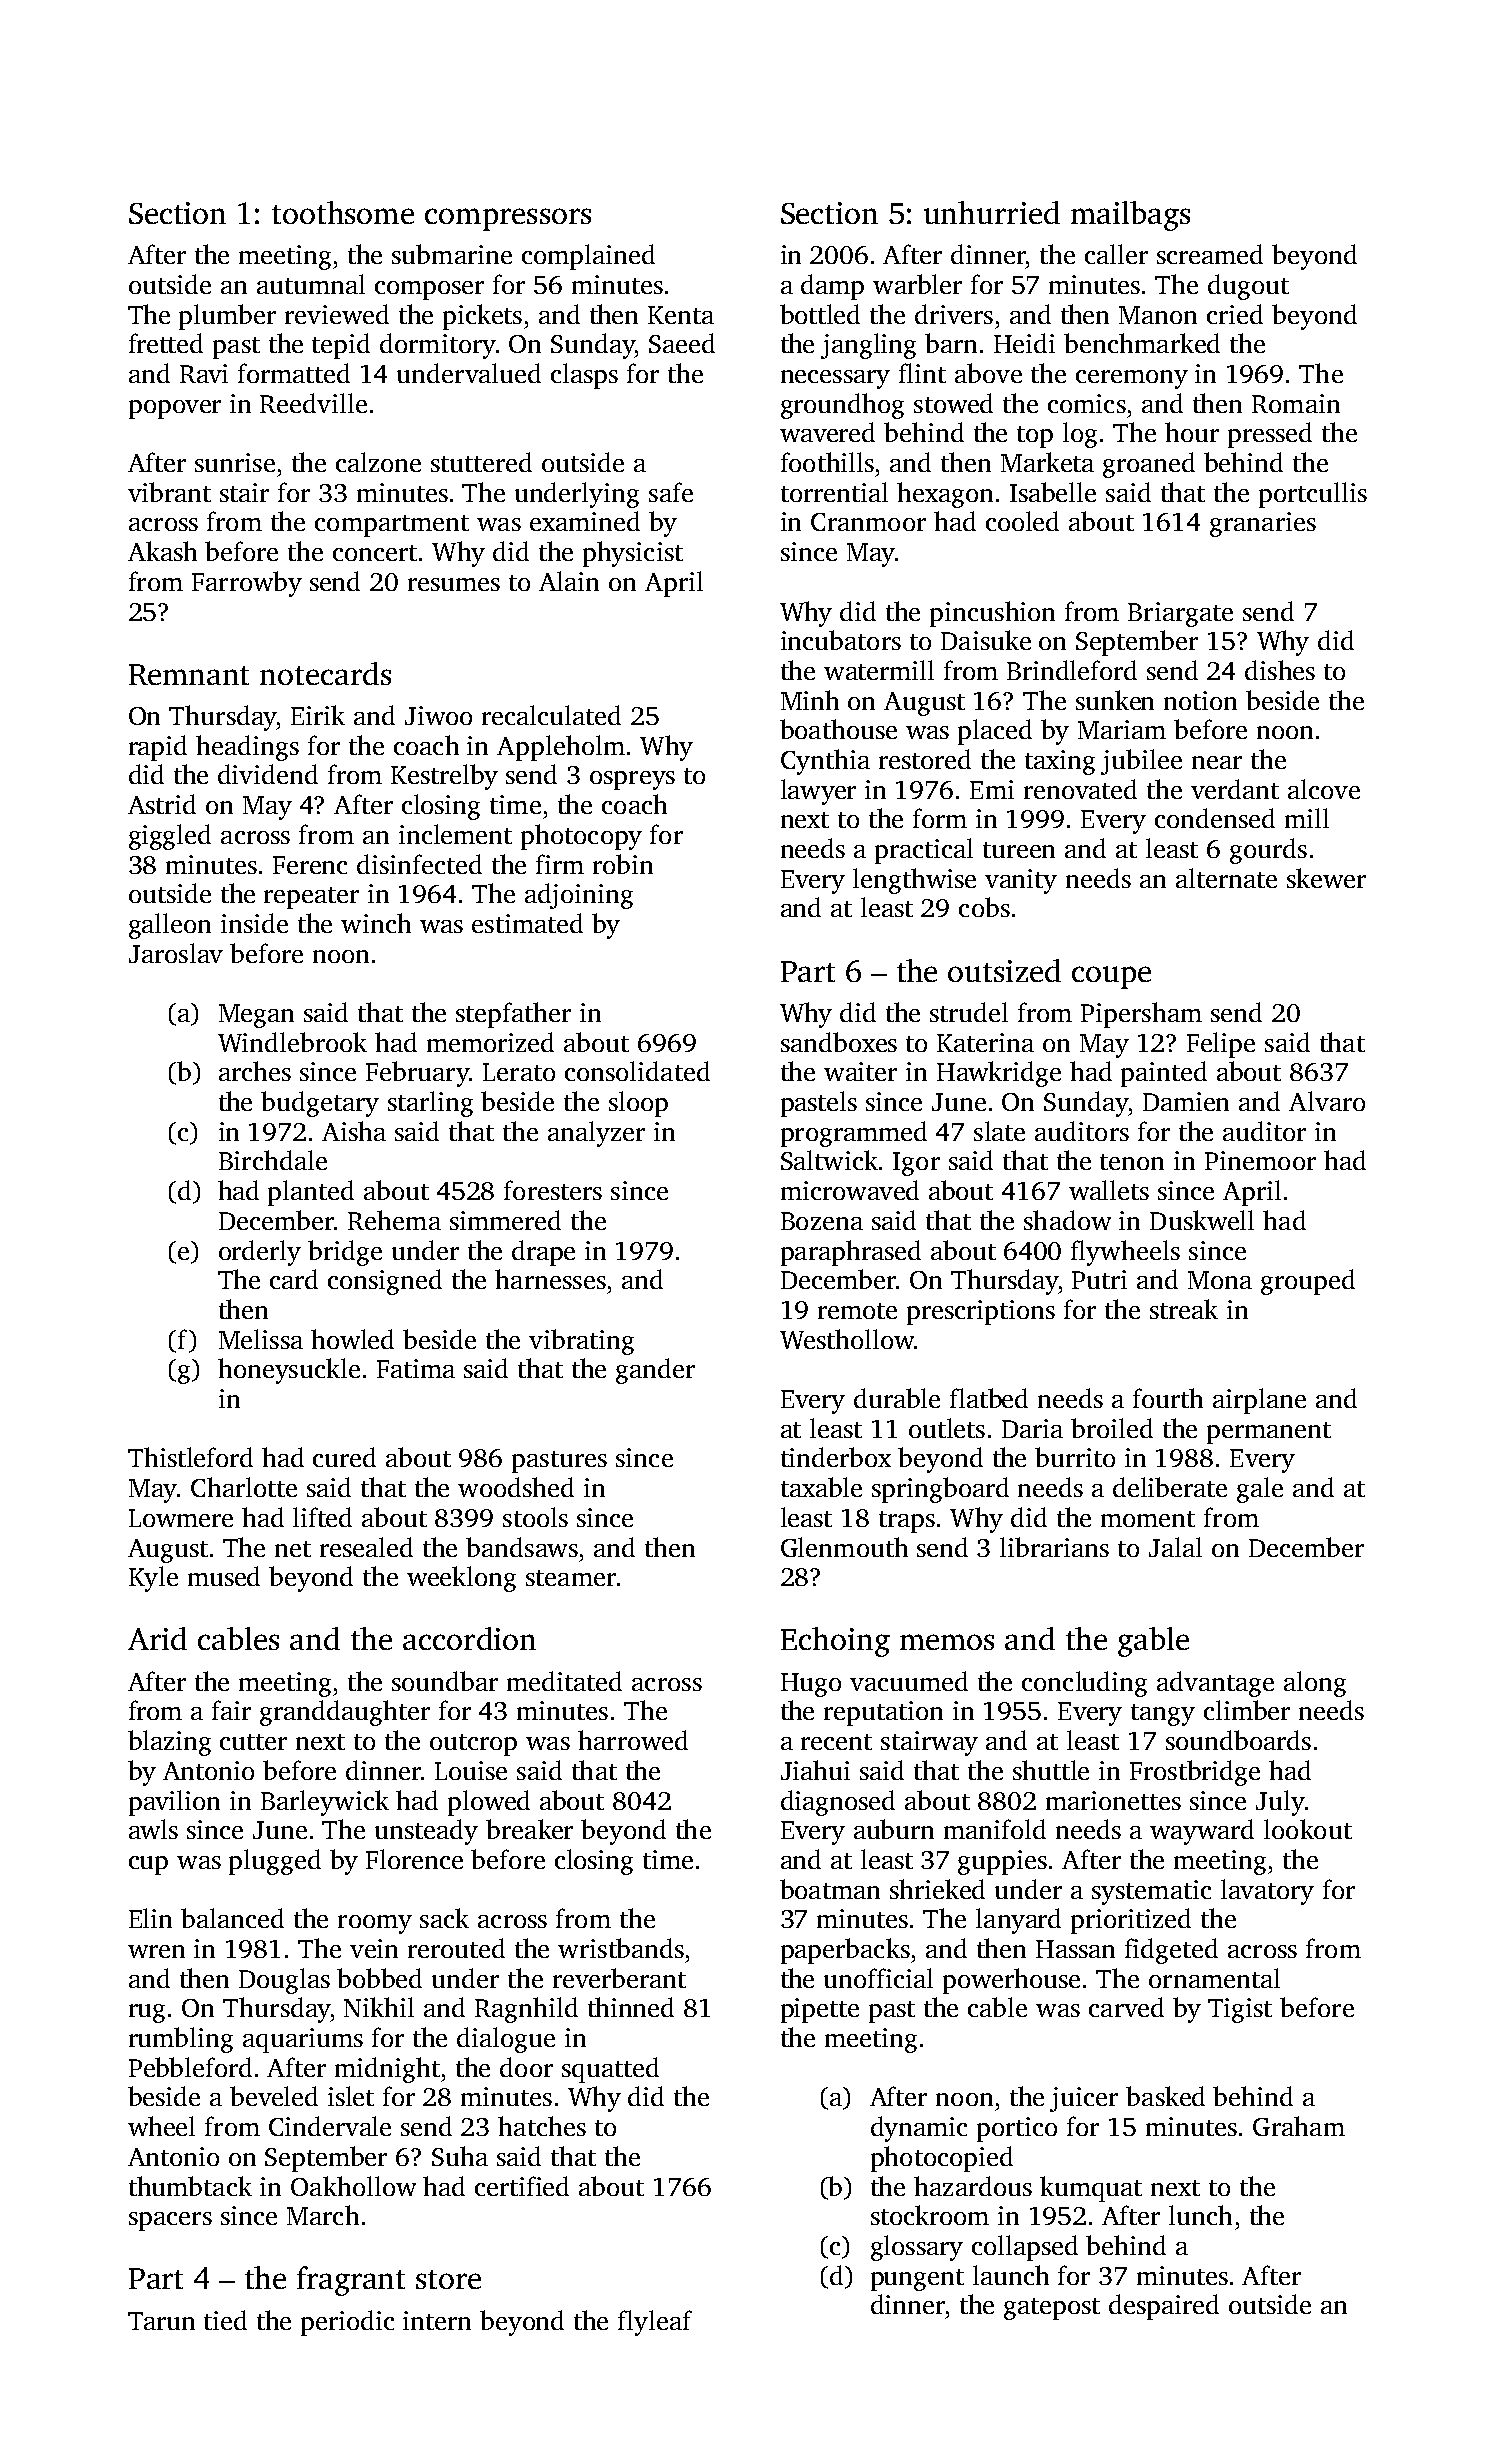 The height and width of the image is (2464, 1496). I want to click on lawyer, so click(818, 792).
